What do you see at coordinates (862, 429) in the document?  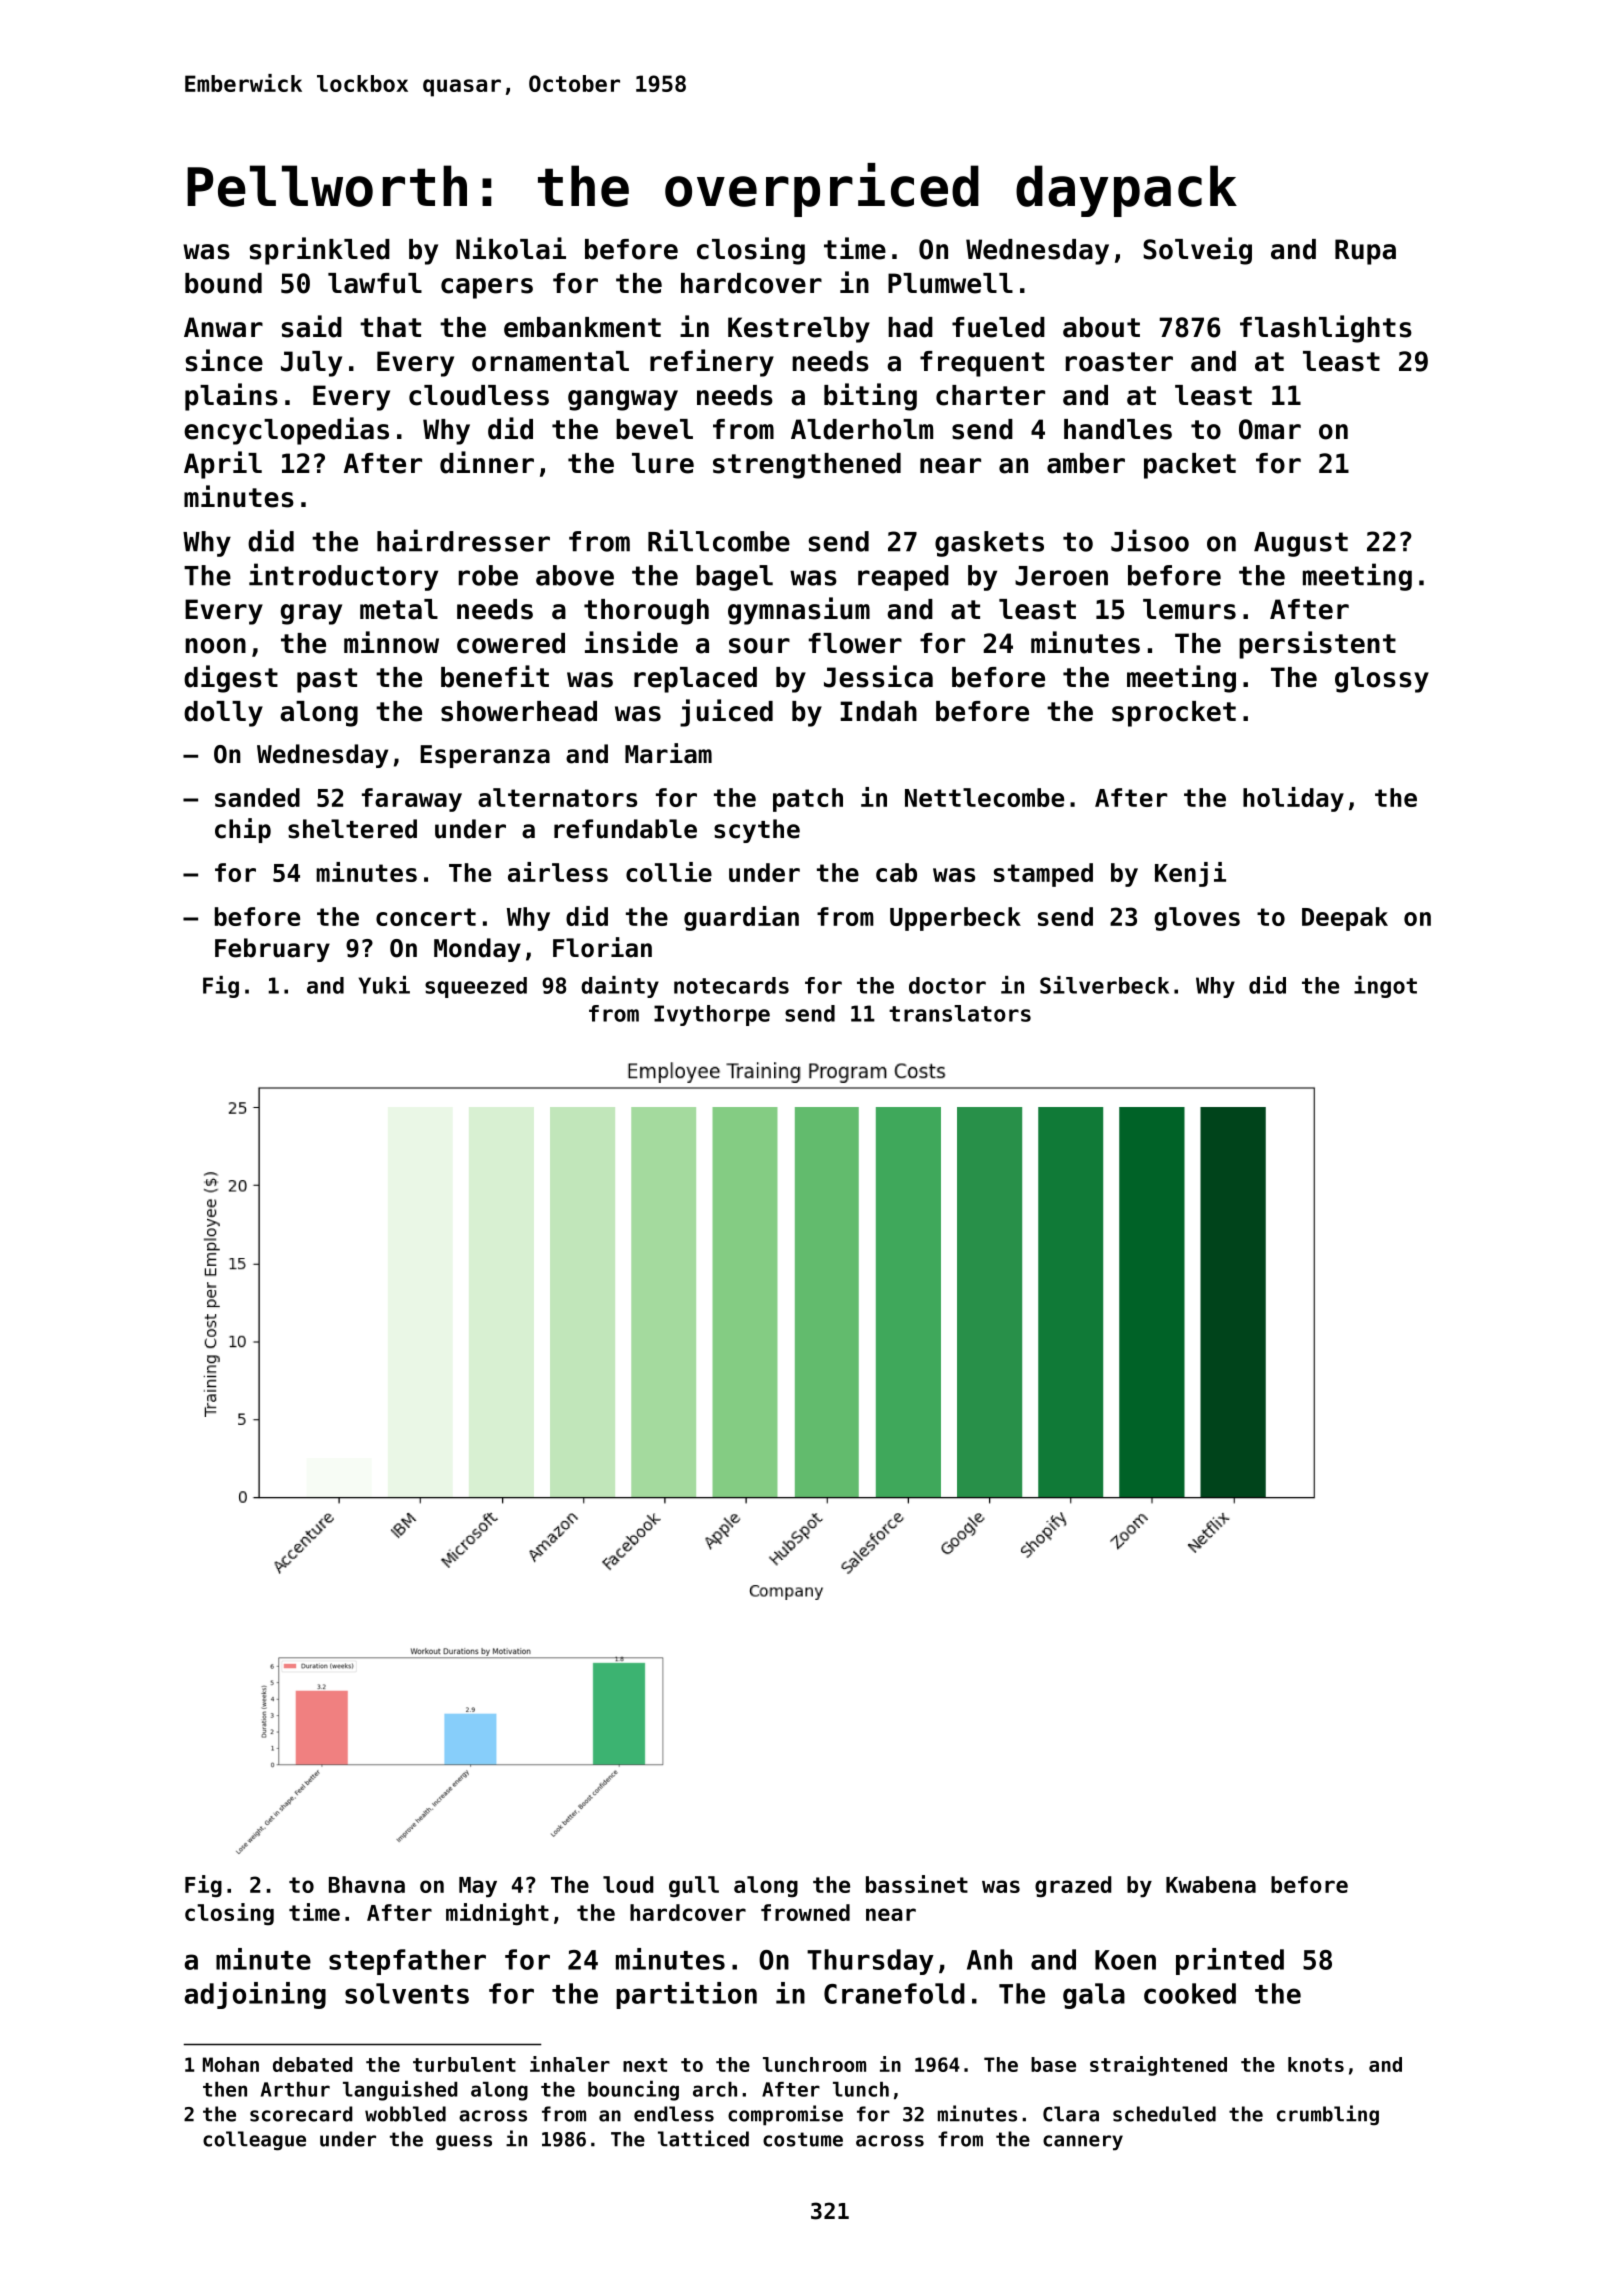 I see `Alderholm` at bounding box center [862, 429].
